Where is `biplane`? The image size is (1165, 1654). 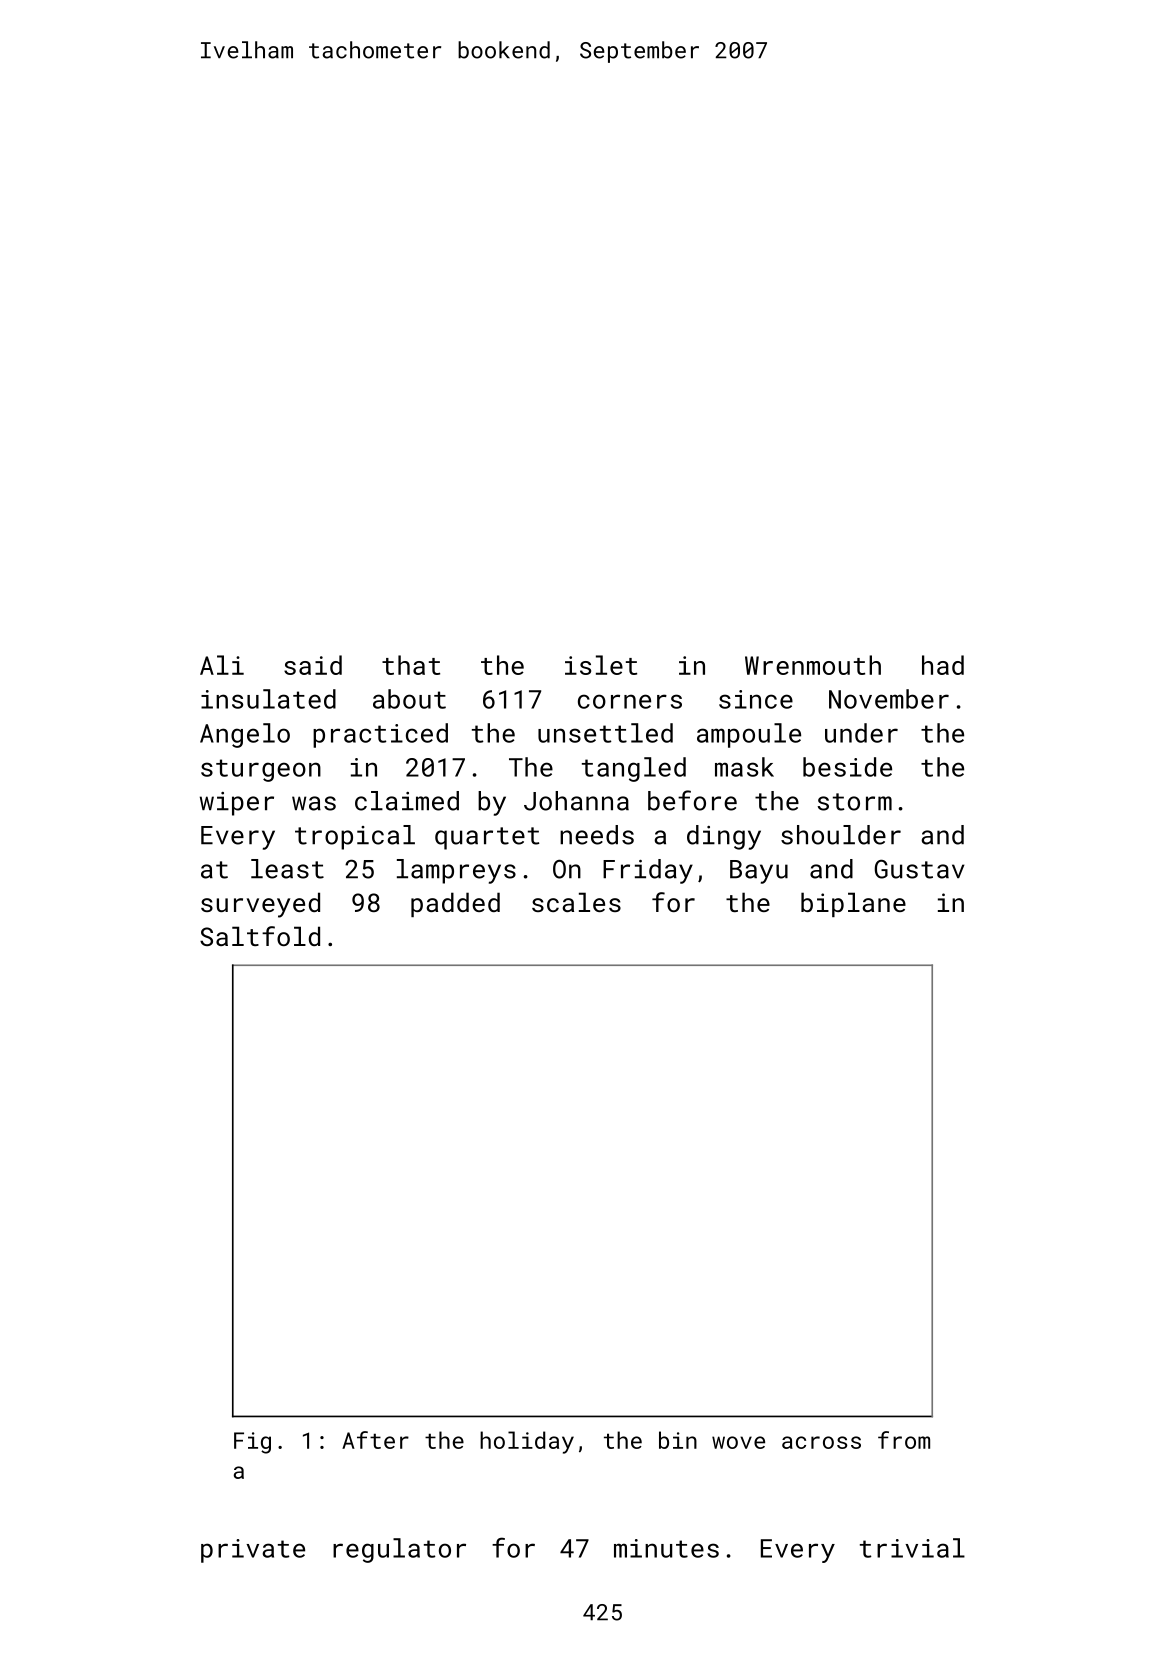 biplane is located at coordinates (853, 904).
